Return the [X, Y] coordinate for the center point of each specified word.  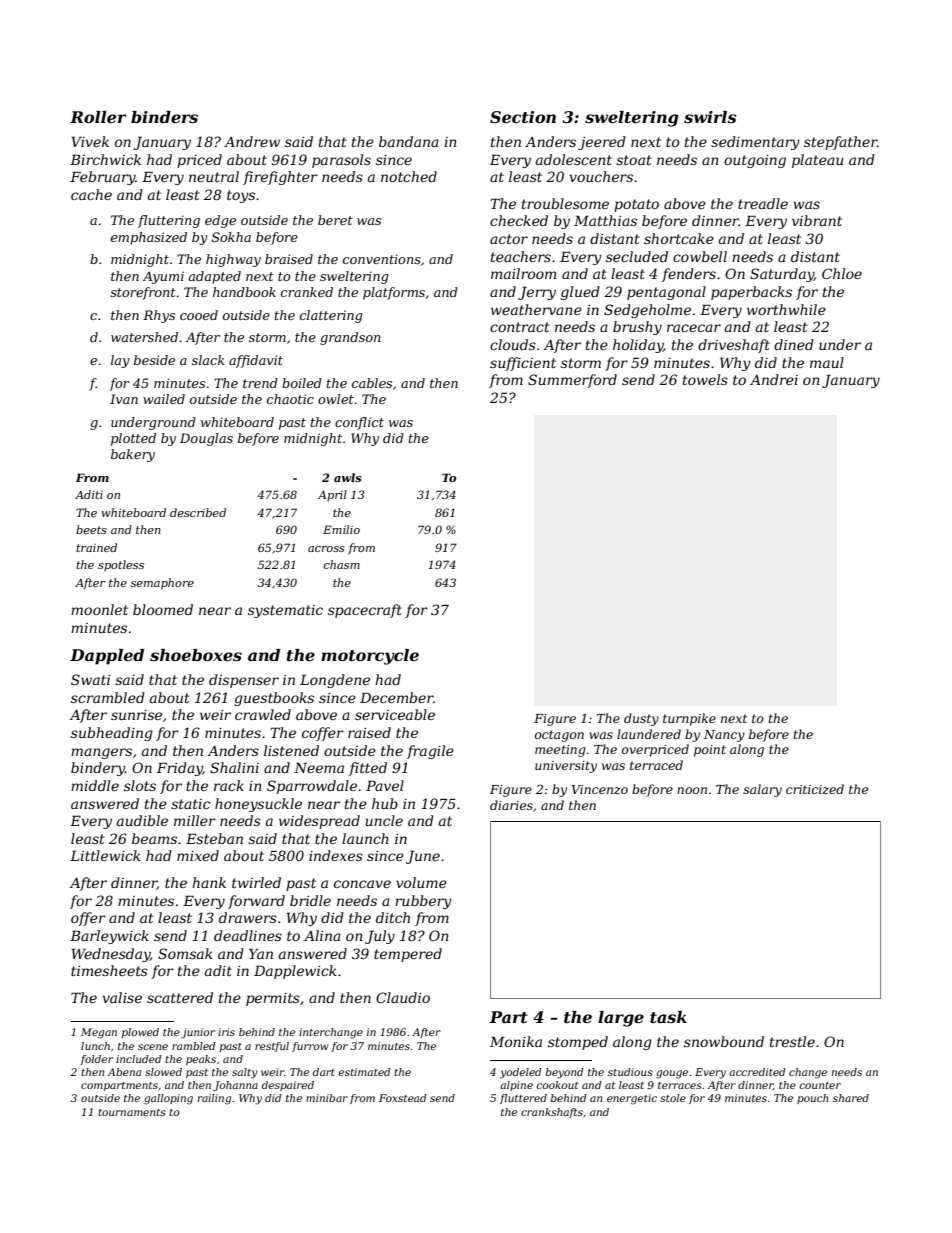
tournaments [132, 1112]
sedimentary [755, 143]
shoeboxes [196, 655]
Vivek [90, 141]
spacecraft [365, 611]
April [332, 495]
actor [509, 239]
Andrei [774, 379]
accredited [757, 1072]
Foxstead [403, 1098]
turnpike [689, 719]
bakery [133, 455]
